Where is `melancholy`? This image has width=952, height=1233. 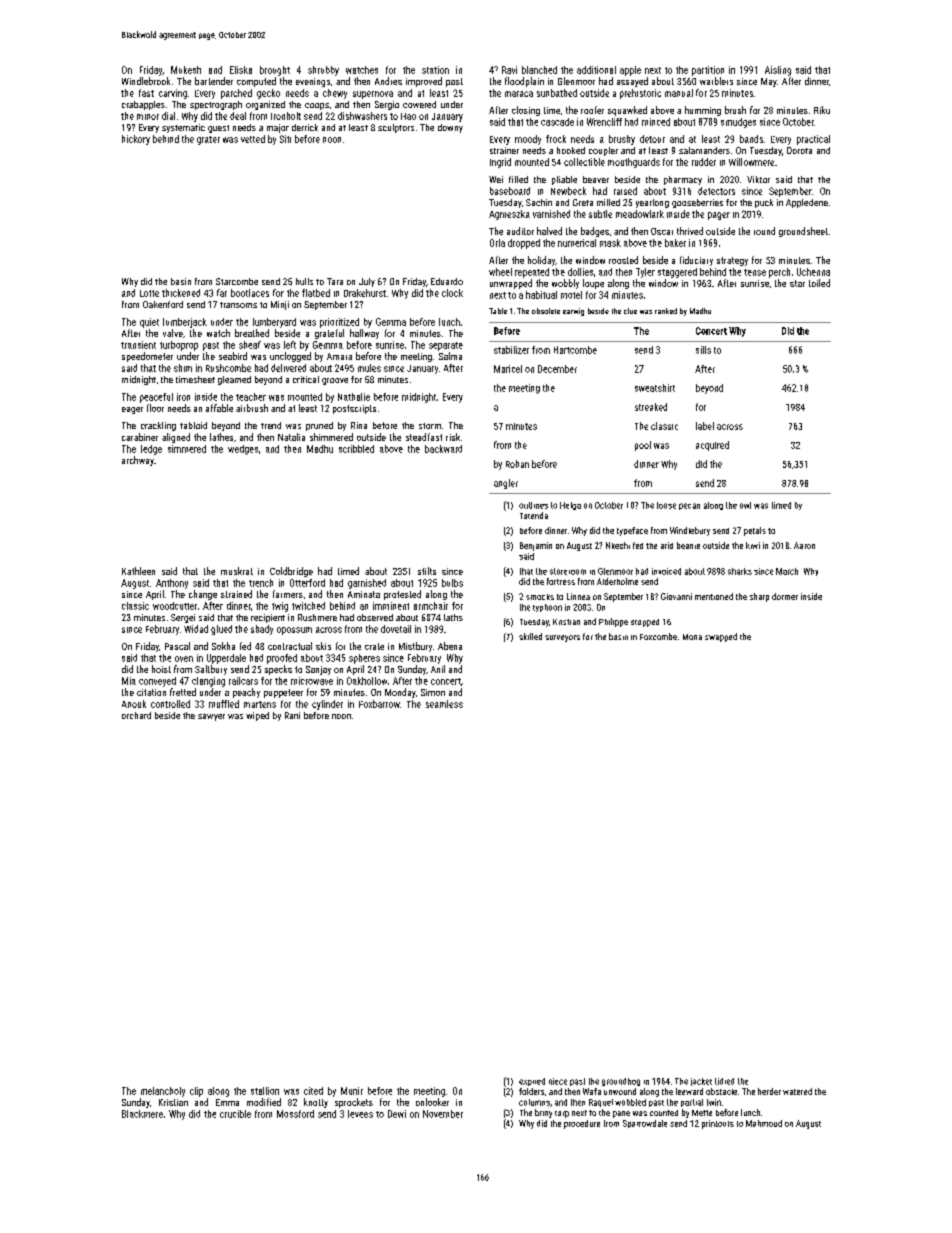 melancholy is located at coordinates (163, 1092).
